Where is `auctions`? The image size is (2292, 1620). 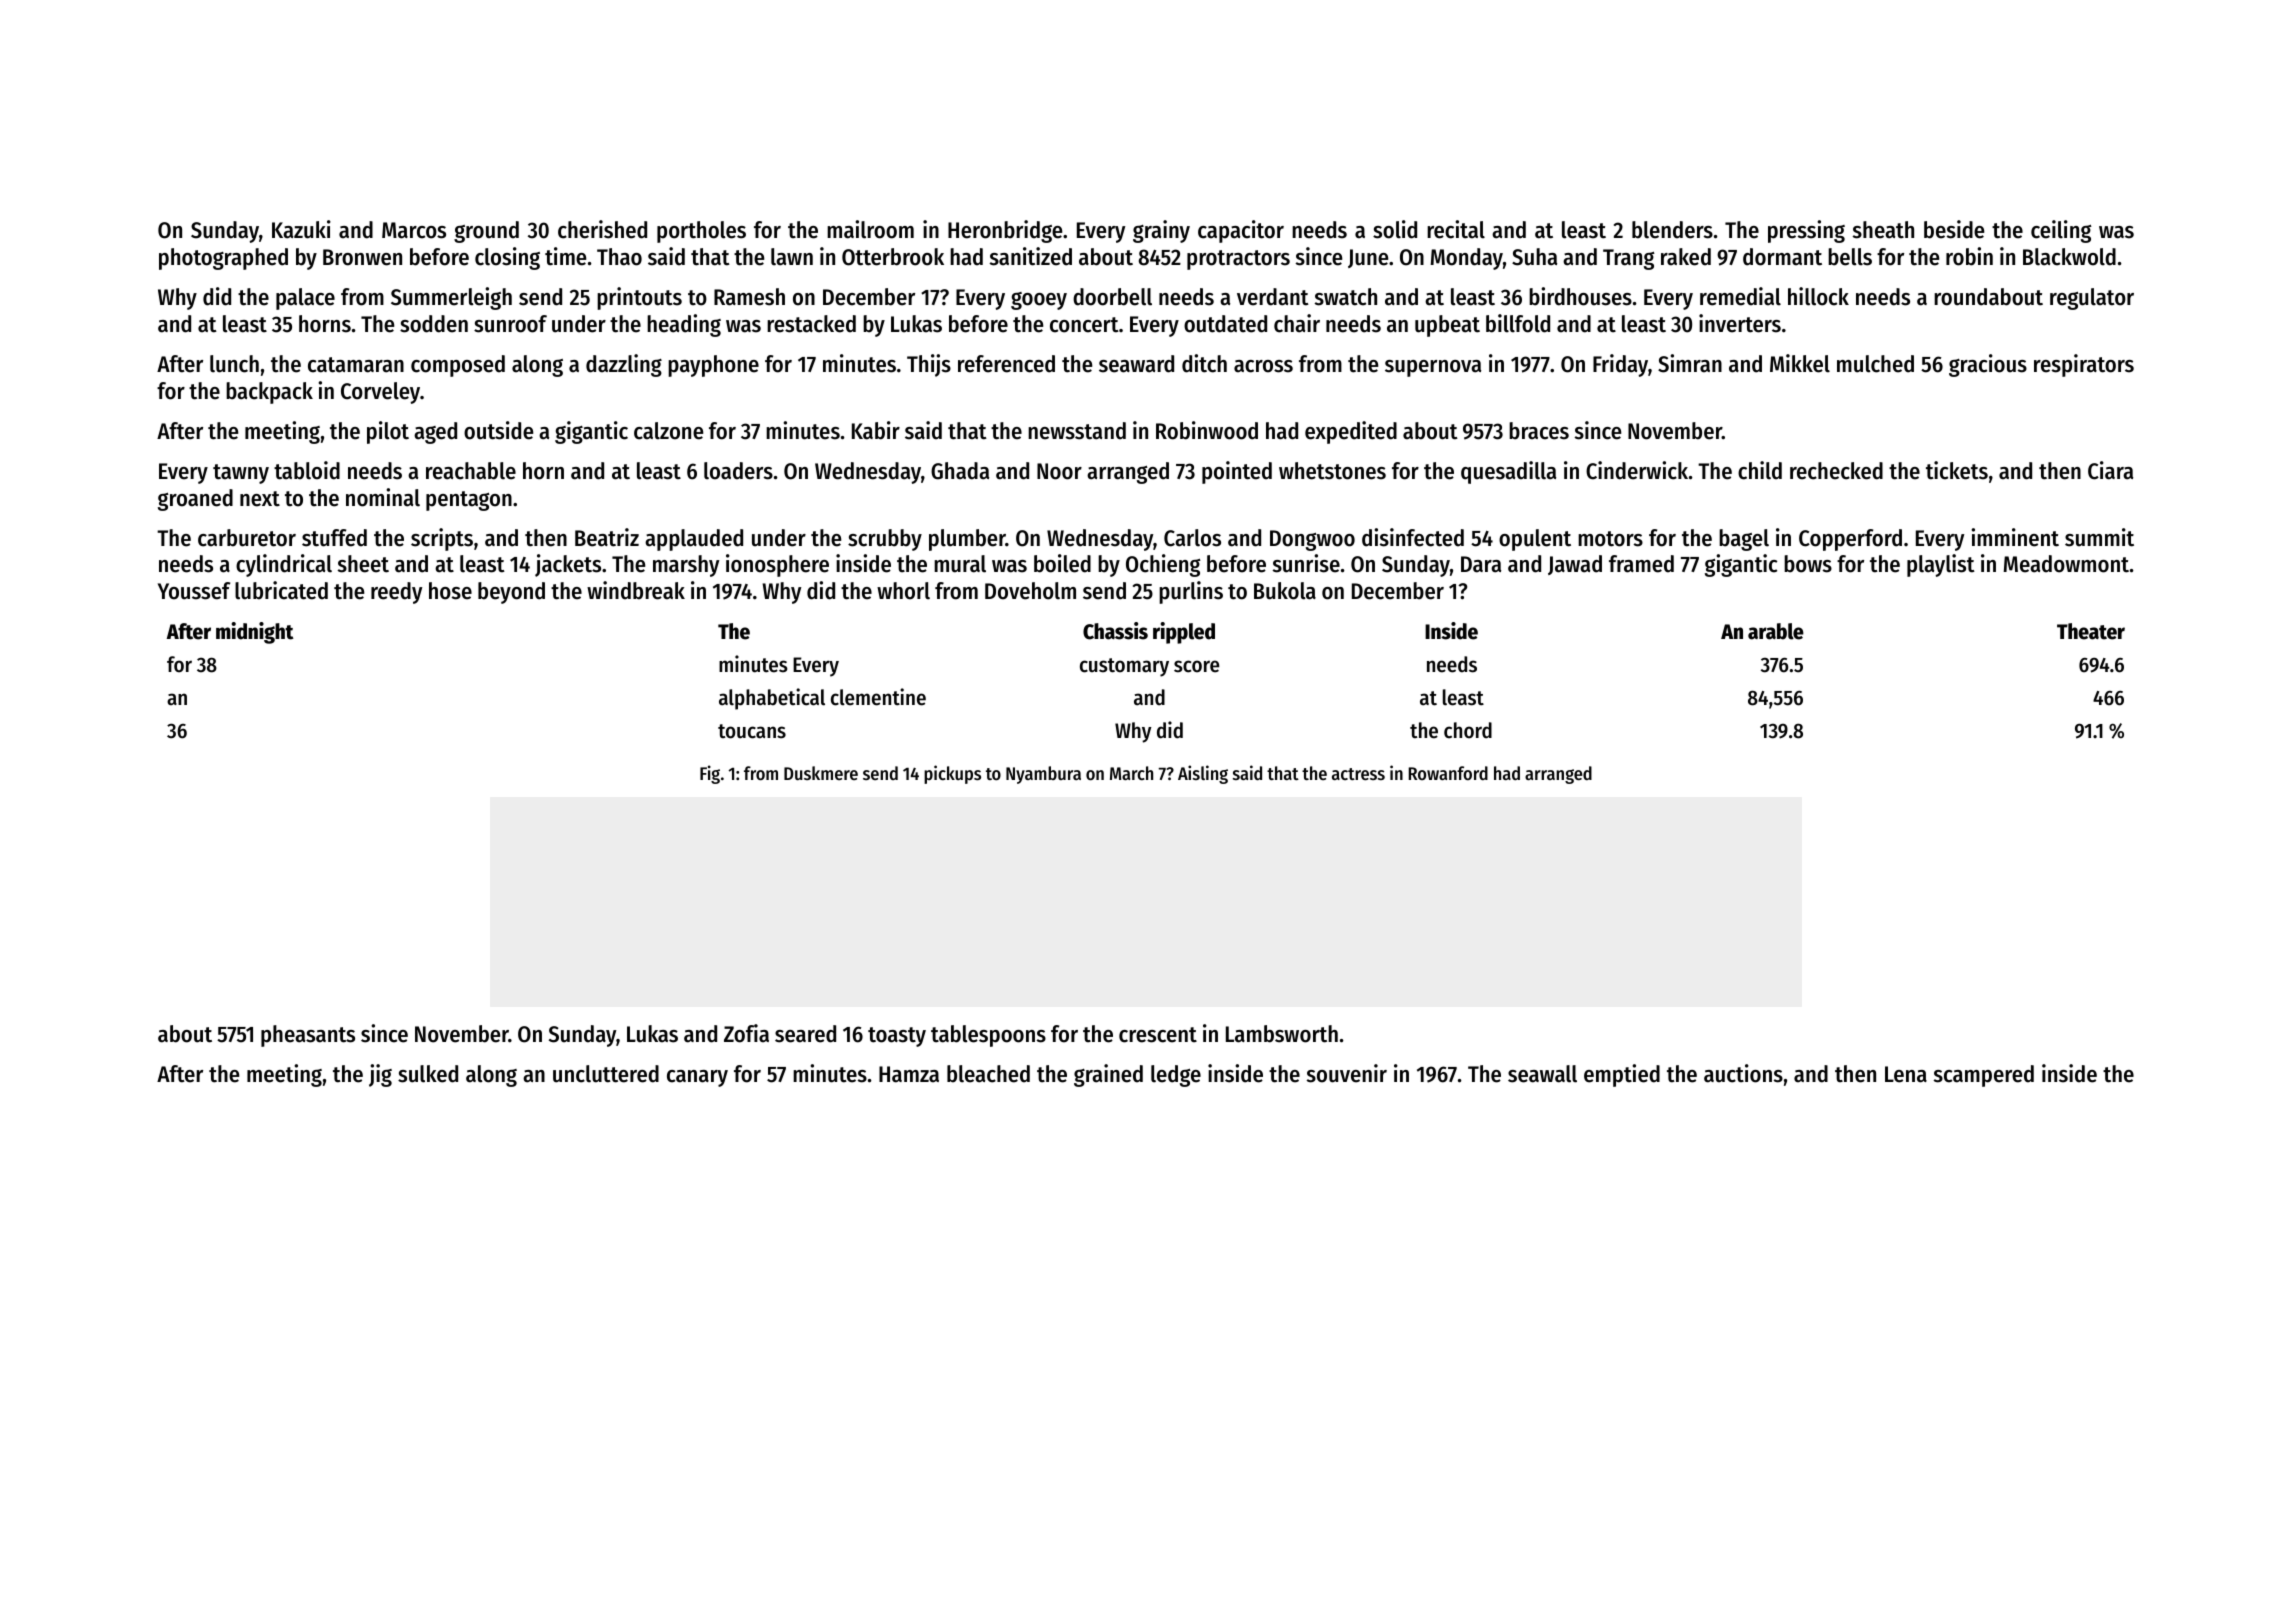 auctions is located at coordinates (1743, 1073).
